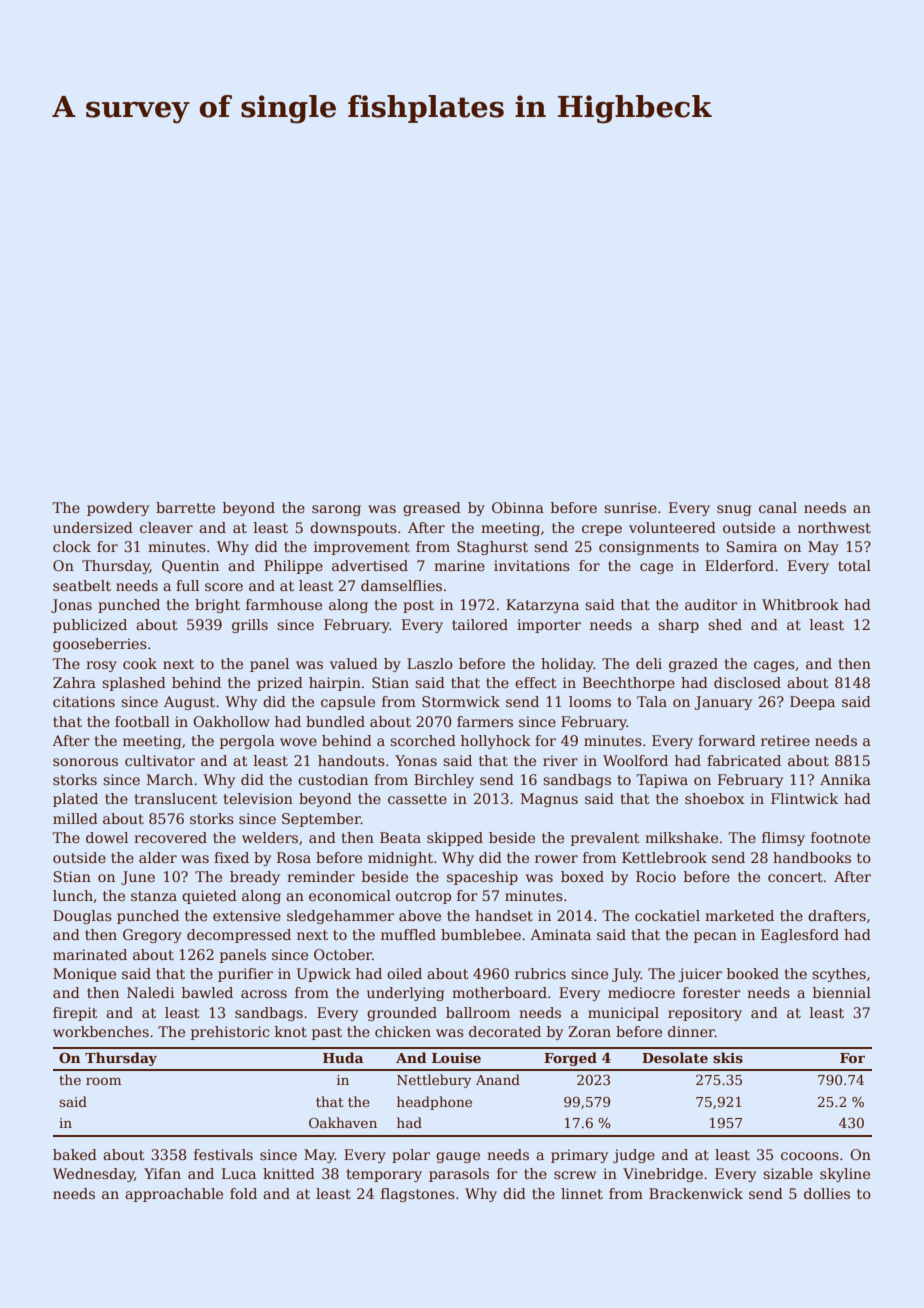 This screenshot has width=924, height=1308. What do you see at coordinates (152, 936) in the screenshot?
I see `Gregory` at bounding box center [152, 936].
